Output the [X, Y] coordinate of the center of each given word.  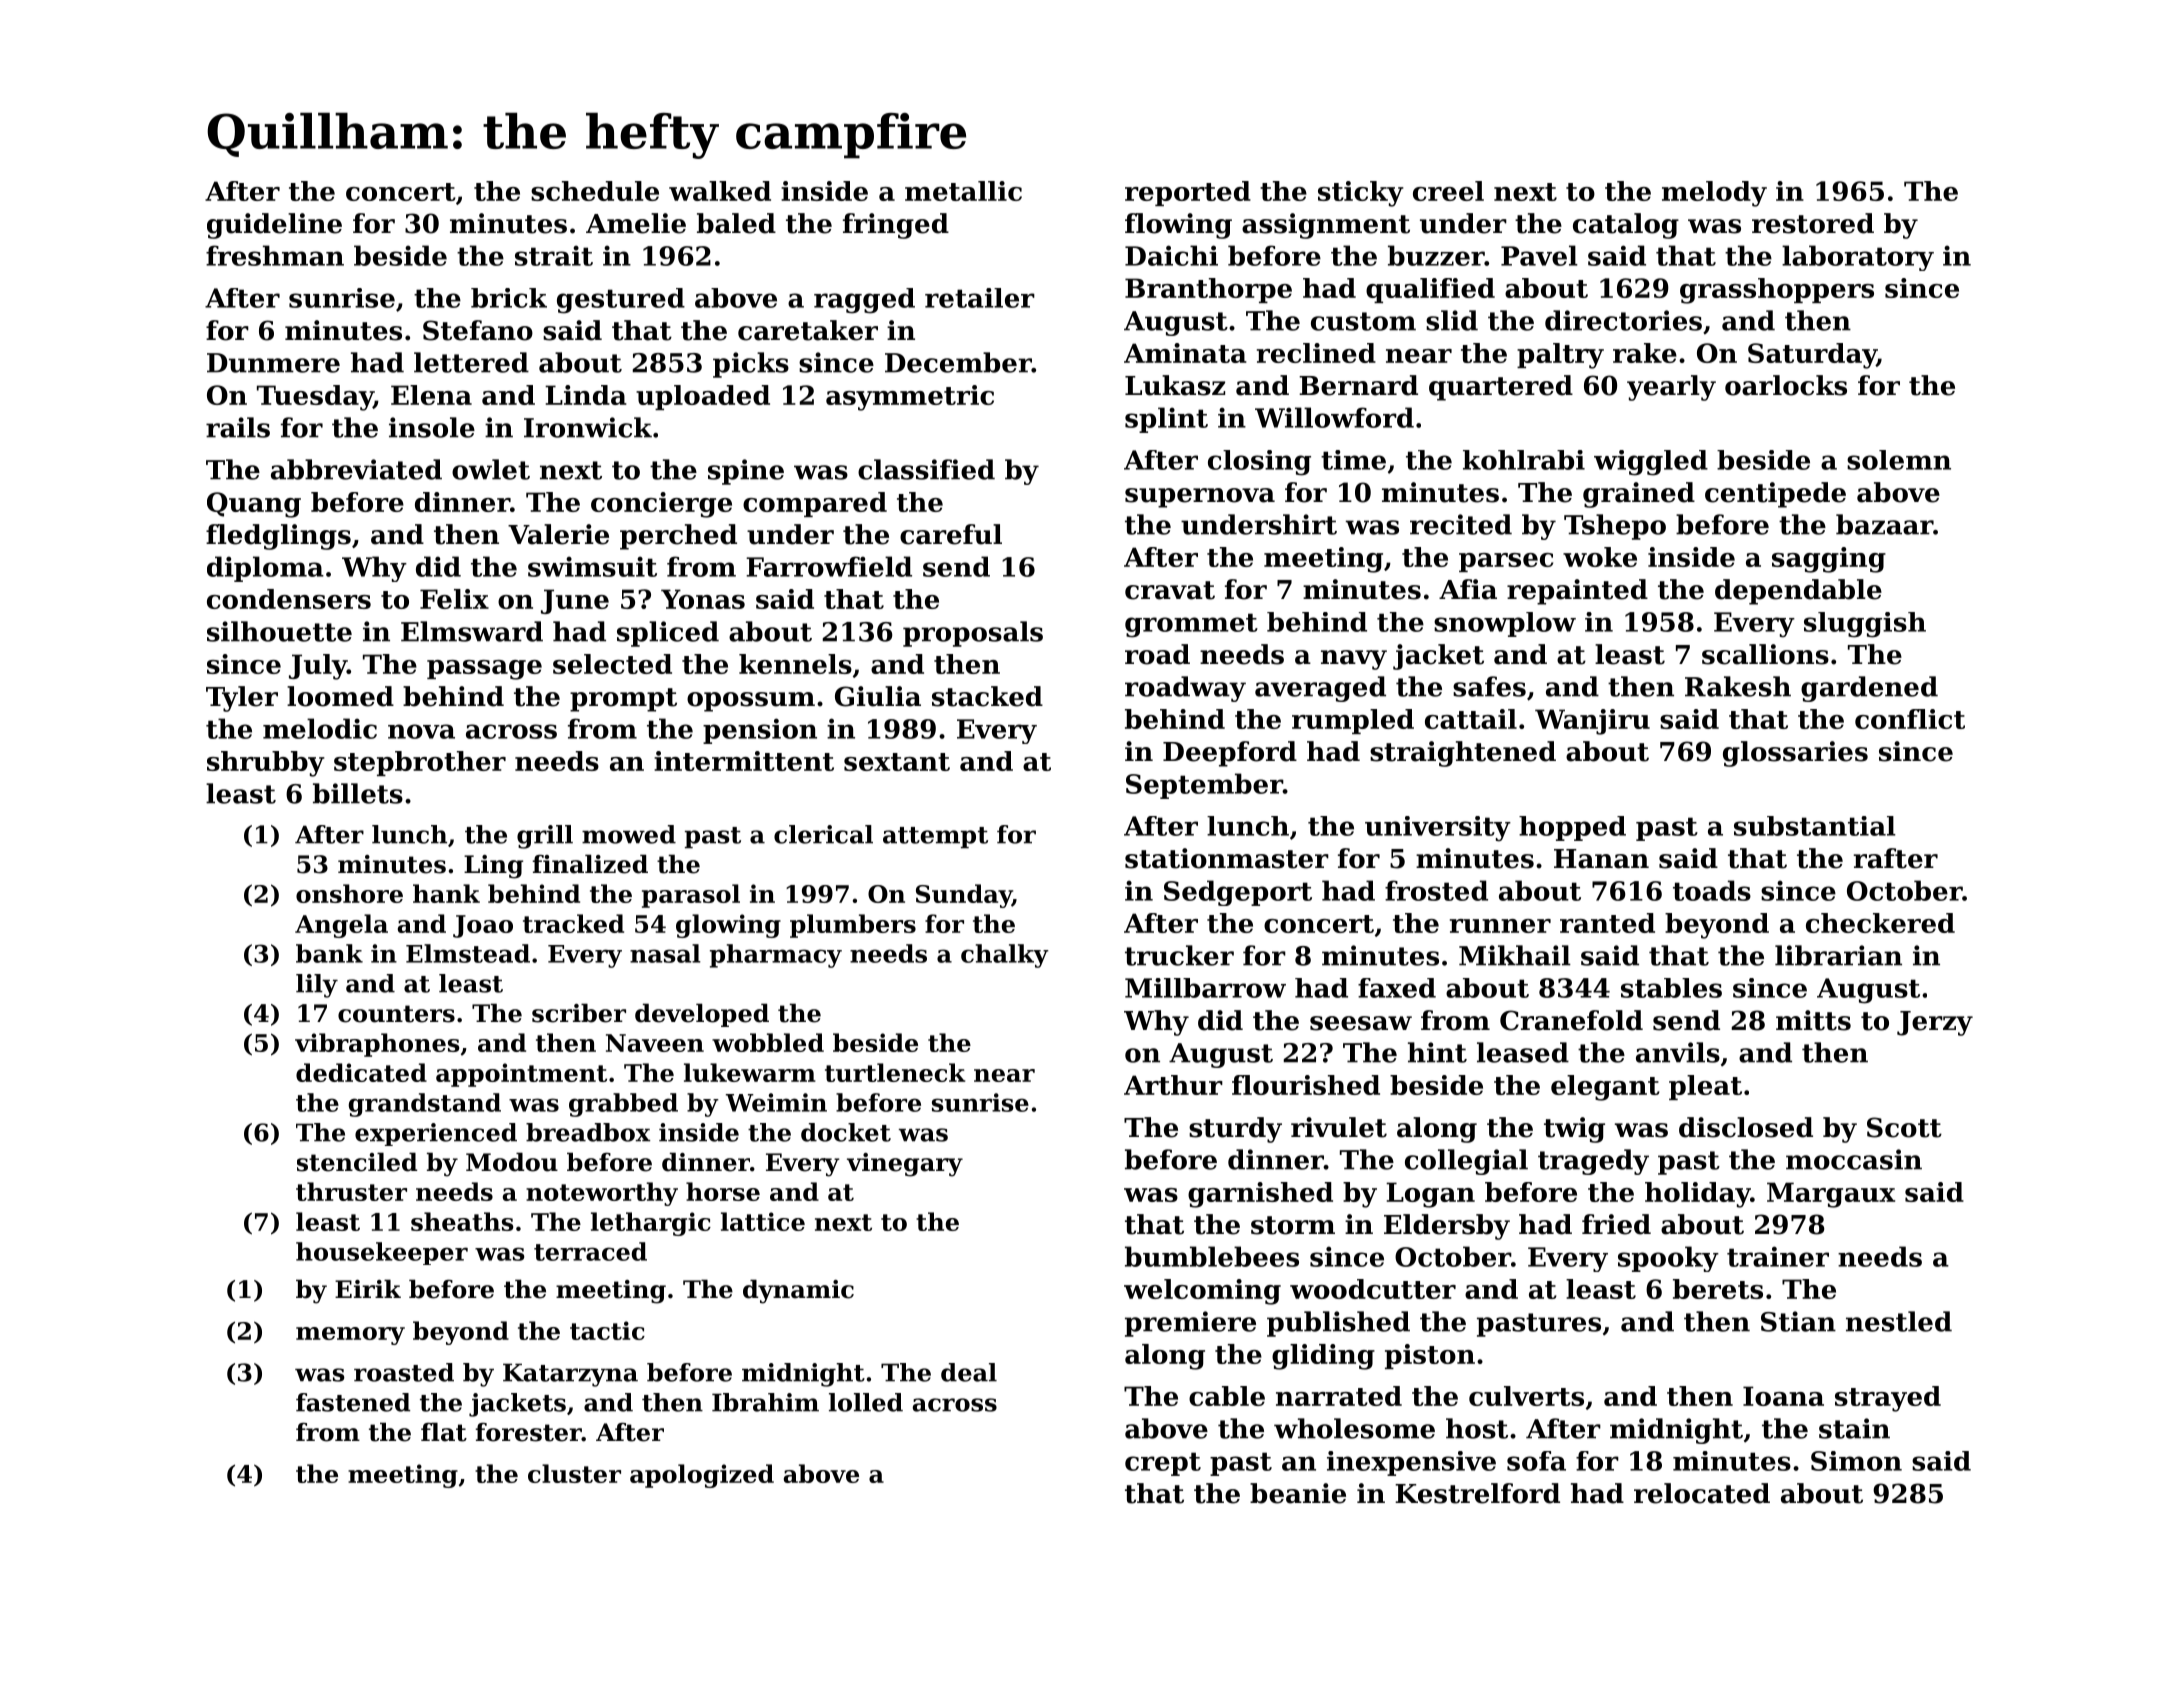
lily [317, 986]
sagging [1829, 560]
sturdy [1235, 1130]
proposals [973, 634]
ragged [864, 301]
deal [969, 1372]
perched [678, 537]
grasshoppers [1777, 291]
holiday [1698, 1195]
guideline [274, 226]
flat [444, 1432]
